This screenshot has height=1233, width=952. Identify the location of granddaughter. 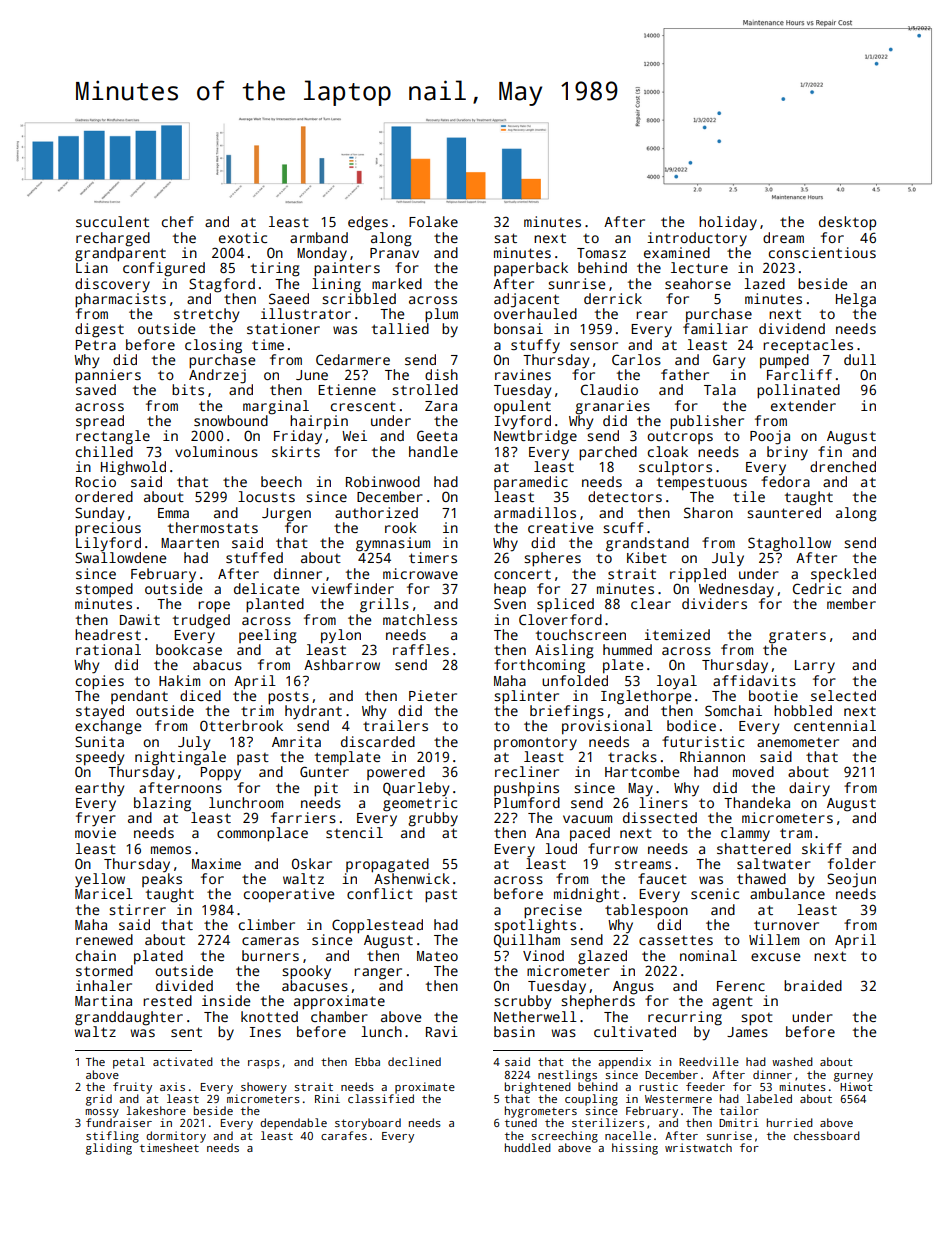
(129, 1018).
